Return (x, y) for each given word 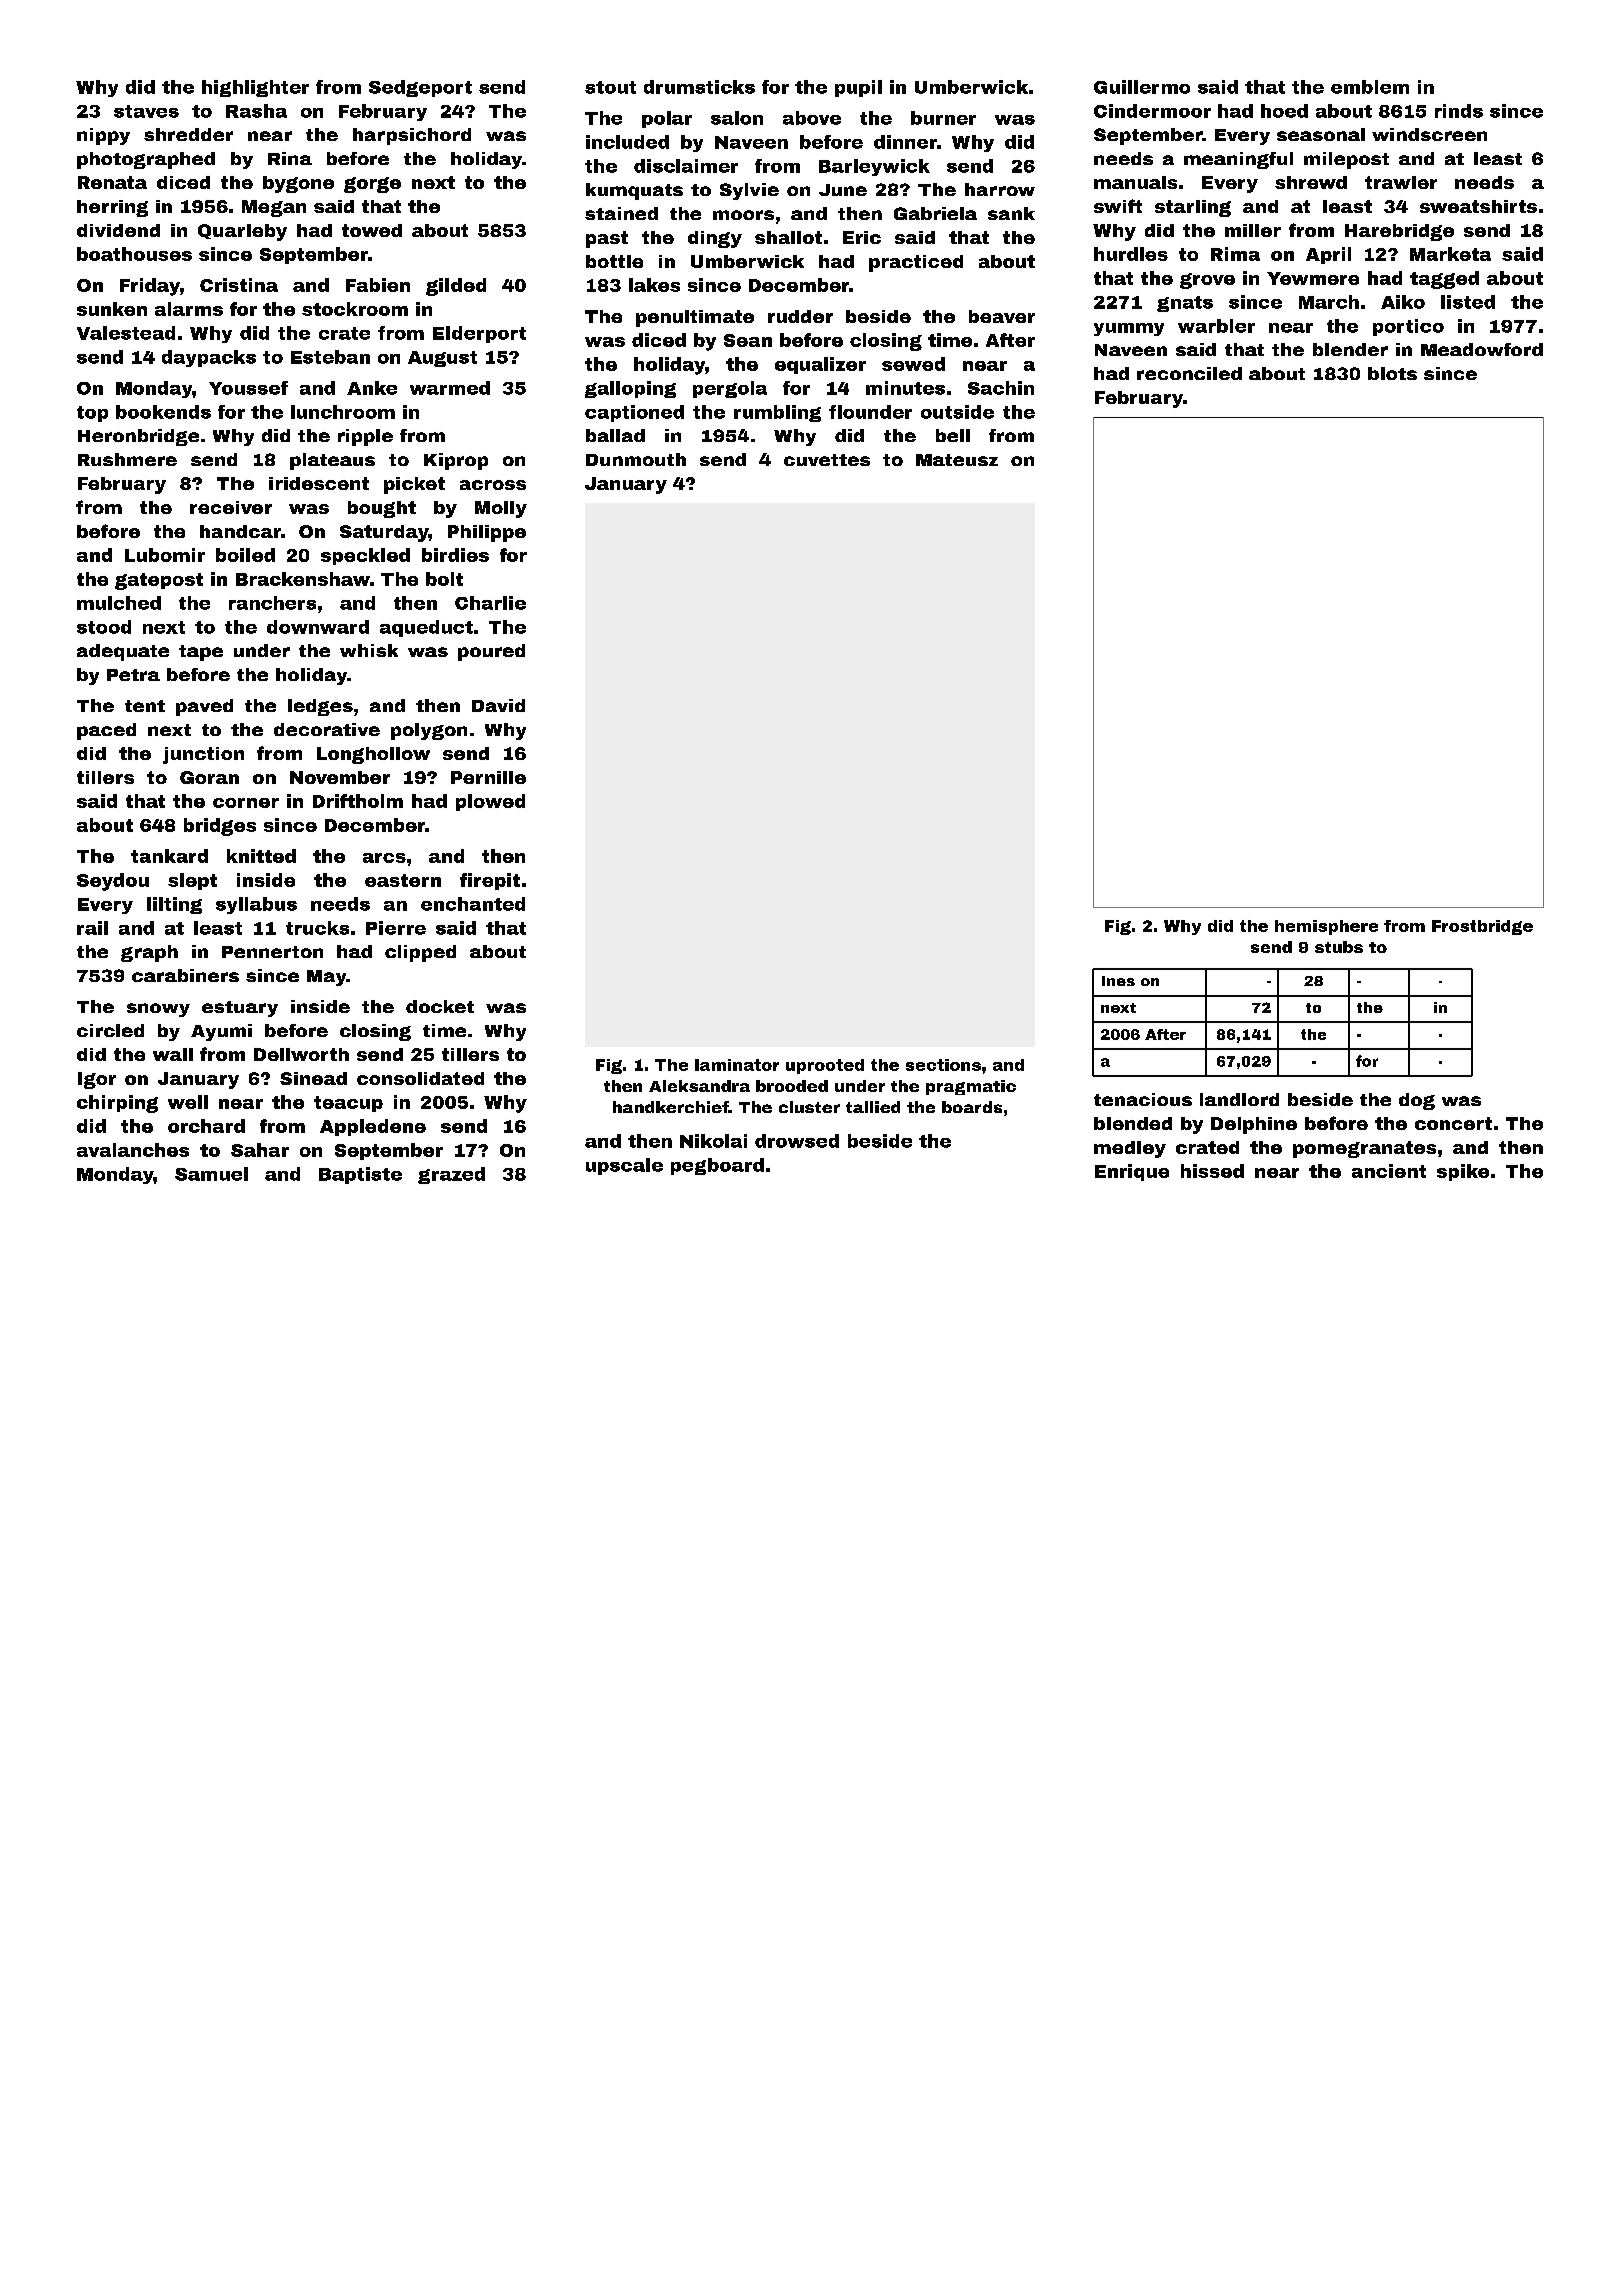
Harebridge (1399, 232)
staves (146, 111)
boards (972, 1107)
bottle (614, 261)
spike (1463, 1172)
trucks (317, 928)
